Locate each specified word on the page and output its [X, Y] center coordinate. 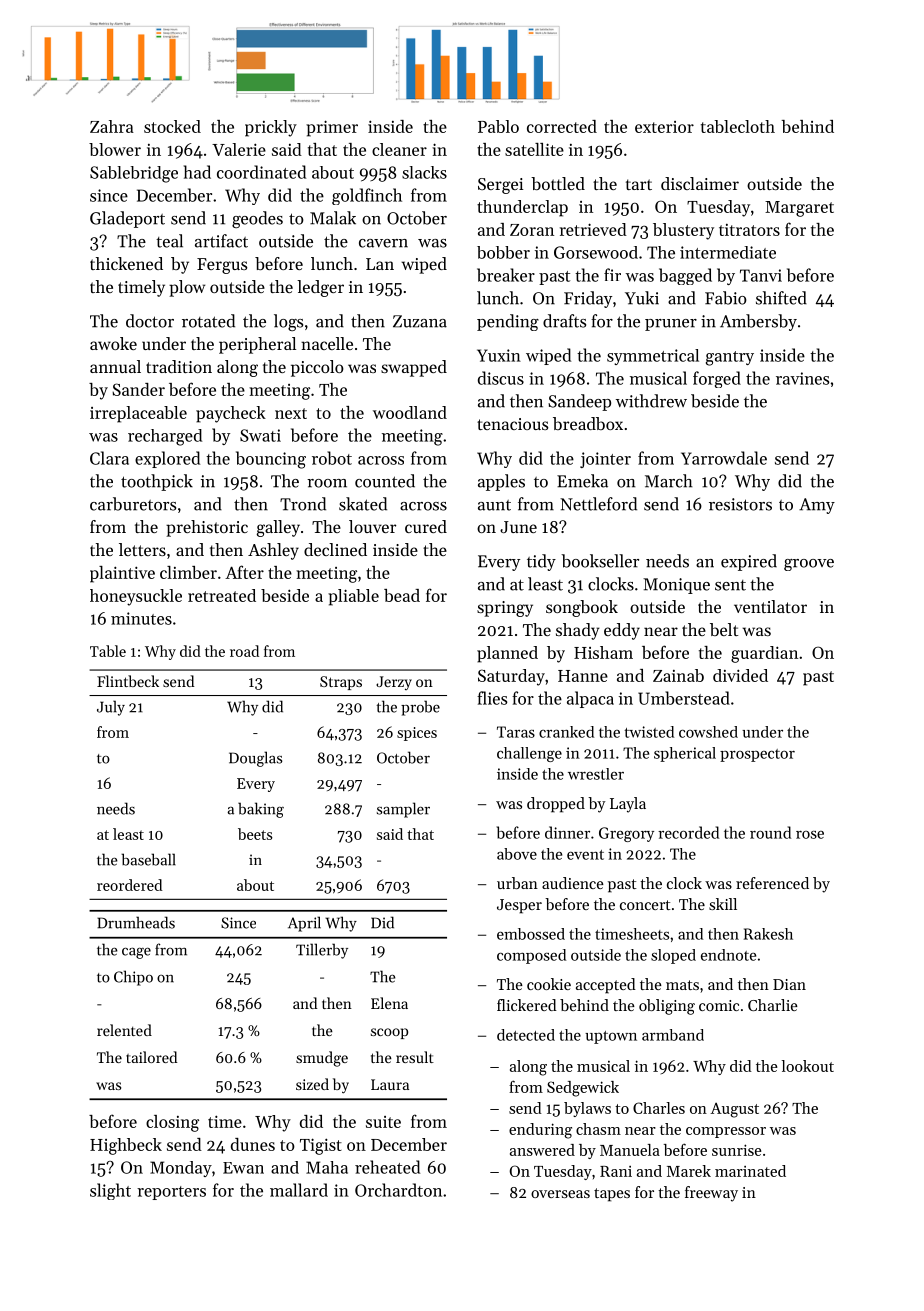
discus [501, 378]
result [415, 1057]
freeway [711, 1194]
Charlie [773, 1005]
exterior [664, 127]
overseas [560, 1194]
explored [167, 459]
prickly [271, 128]
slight [110, 1191]
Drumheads [136, 922]
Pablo [498, 126]
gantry [730, 358]
